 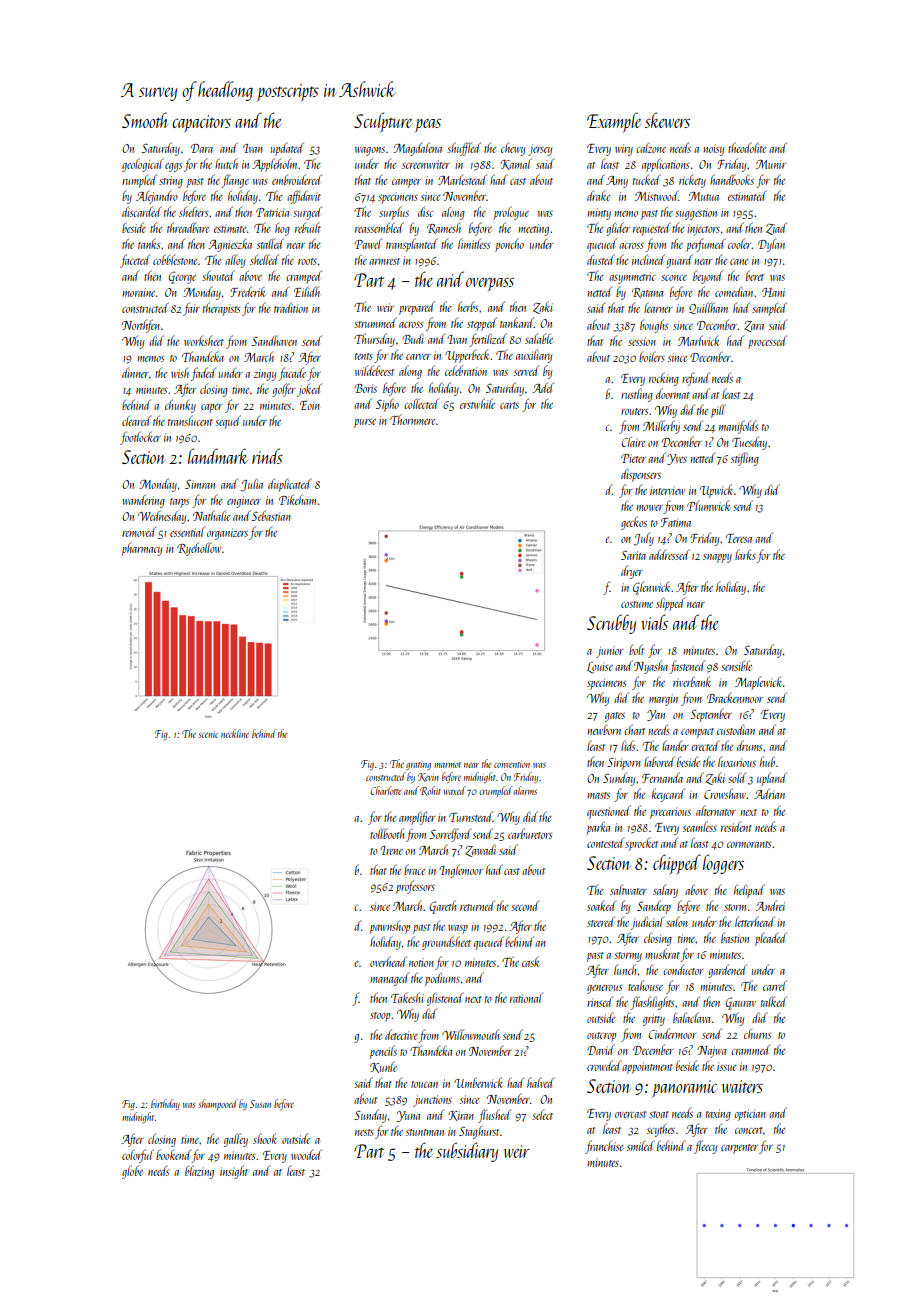 What do you see at coordinates (667, 120) in the screenshot?
I see `skewers` at bounding box center [667, 120].
